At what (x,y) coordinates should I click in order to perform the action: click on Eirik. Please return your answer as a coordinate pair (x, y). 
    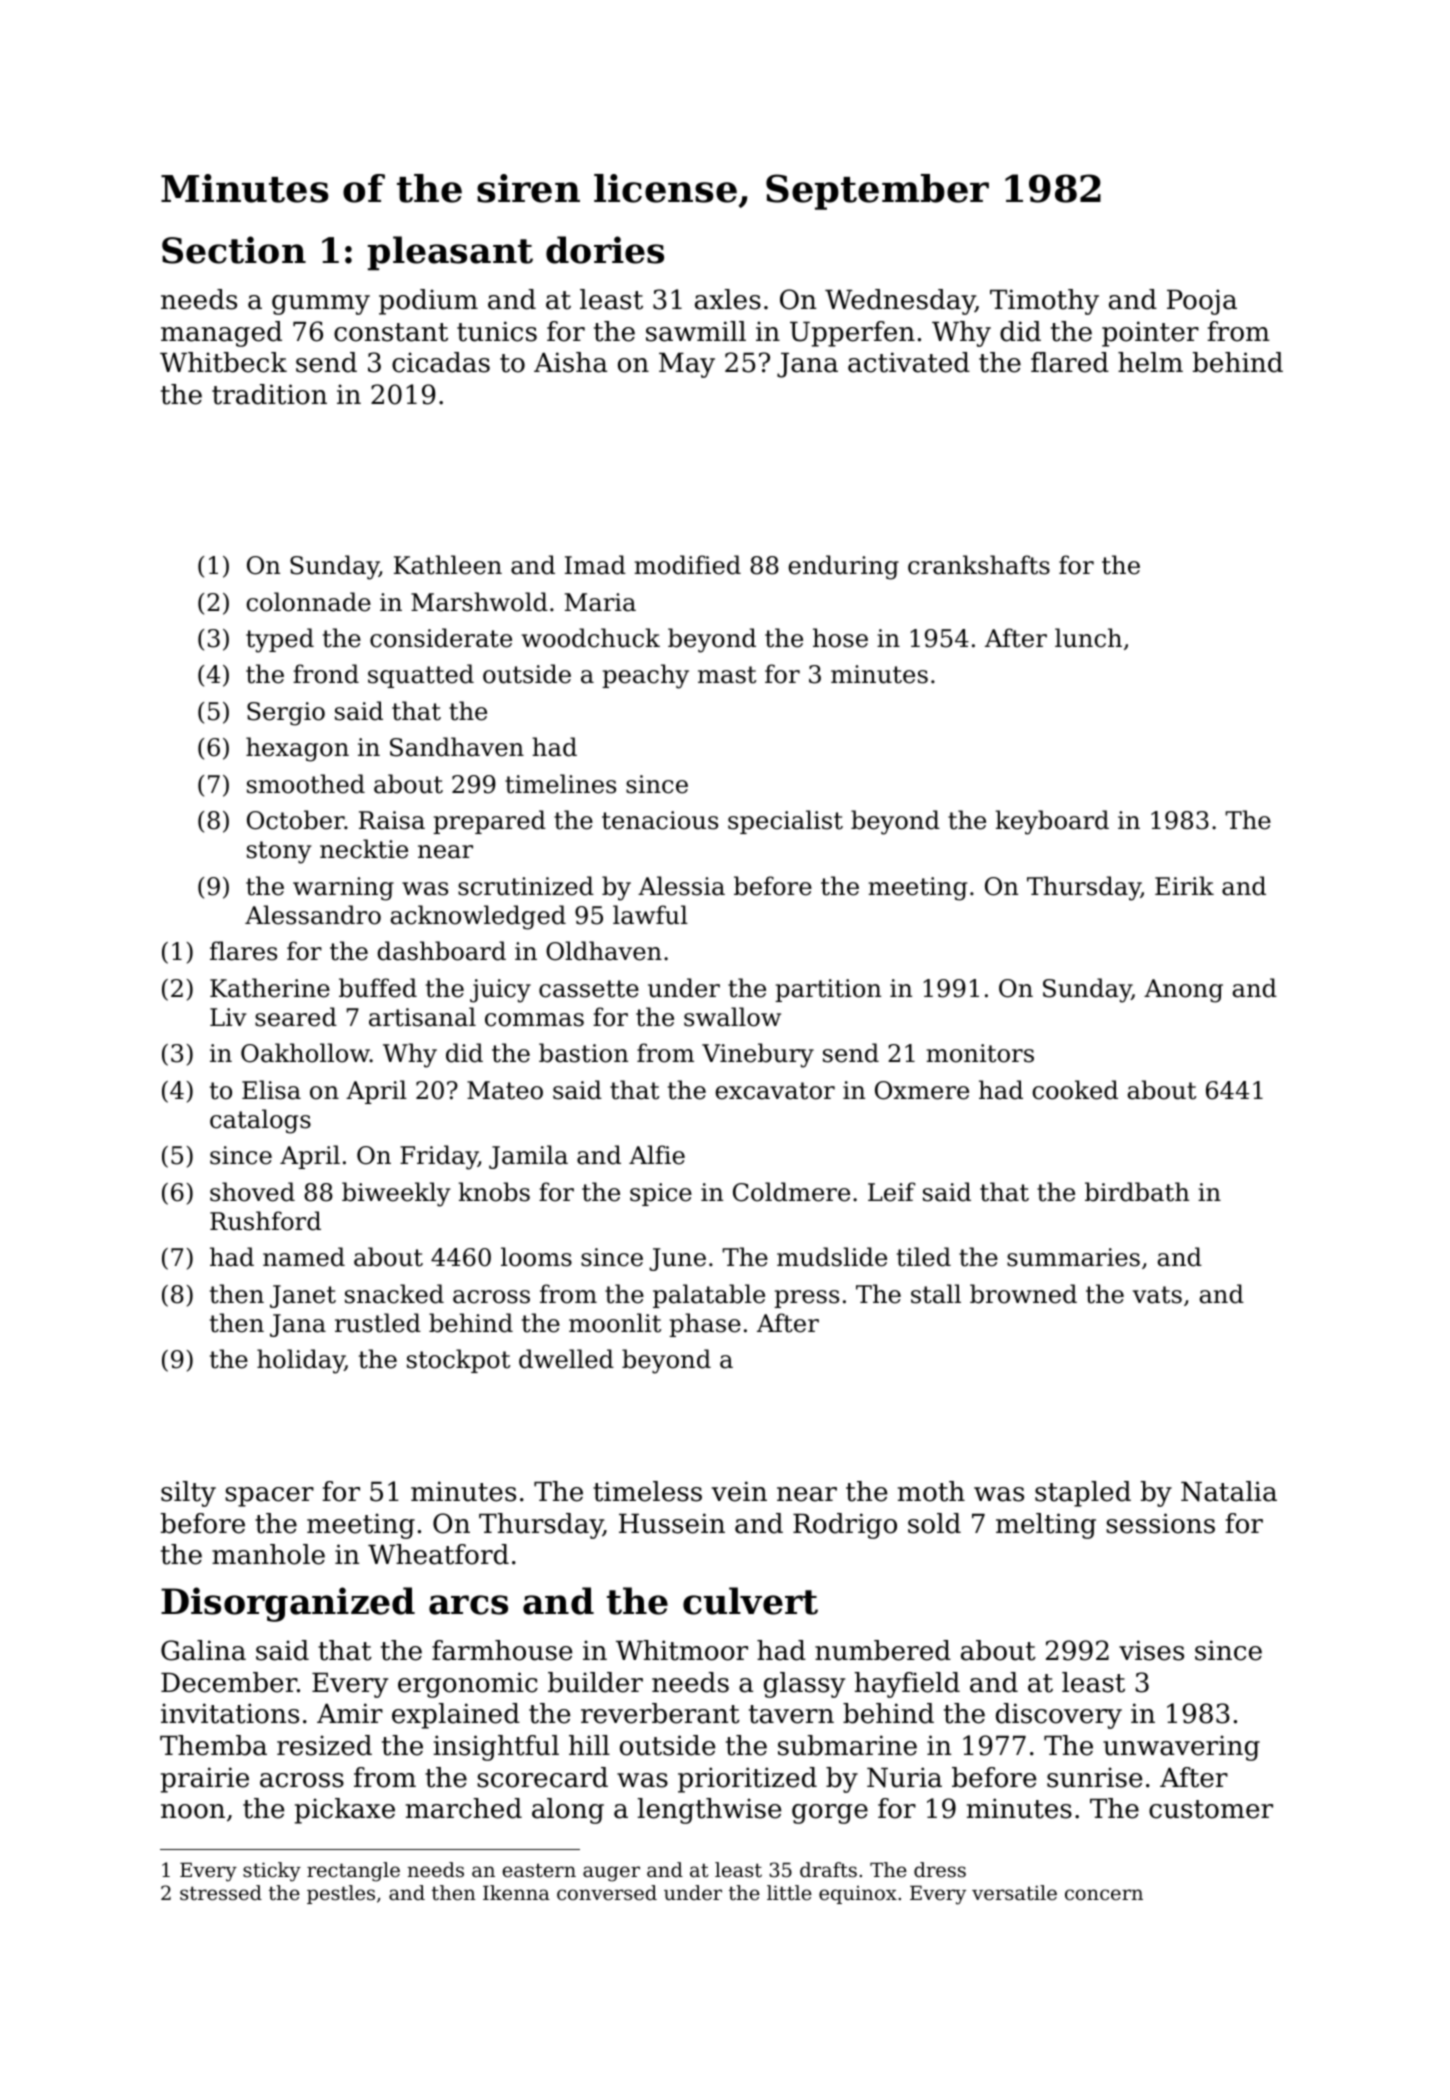
    Looking at the image, I should click on (1184, 885).
